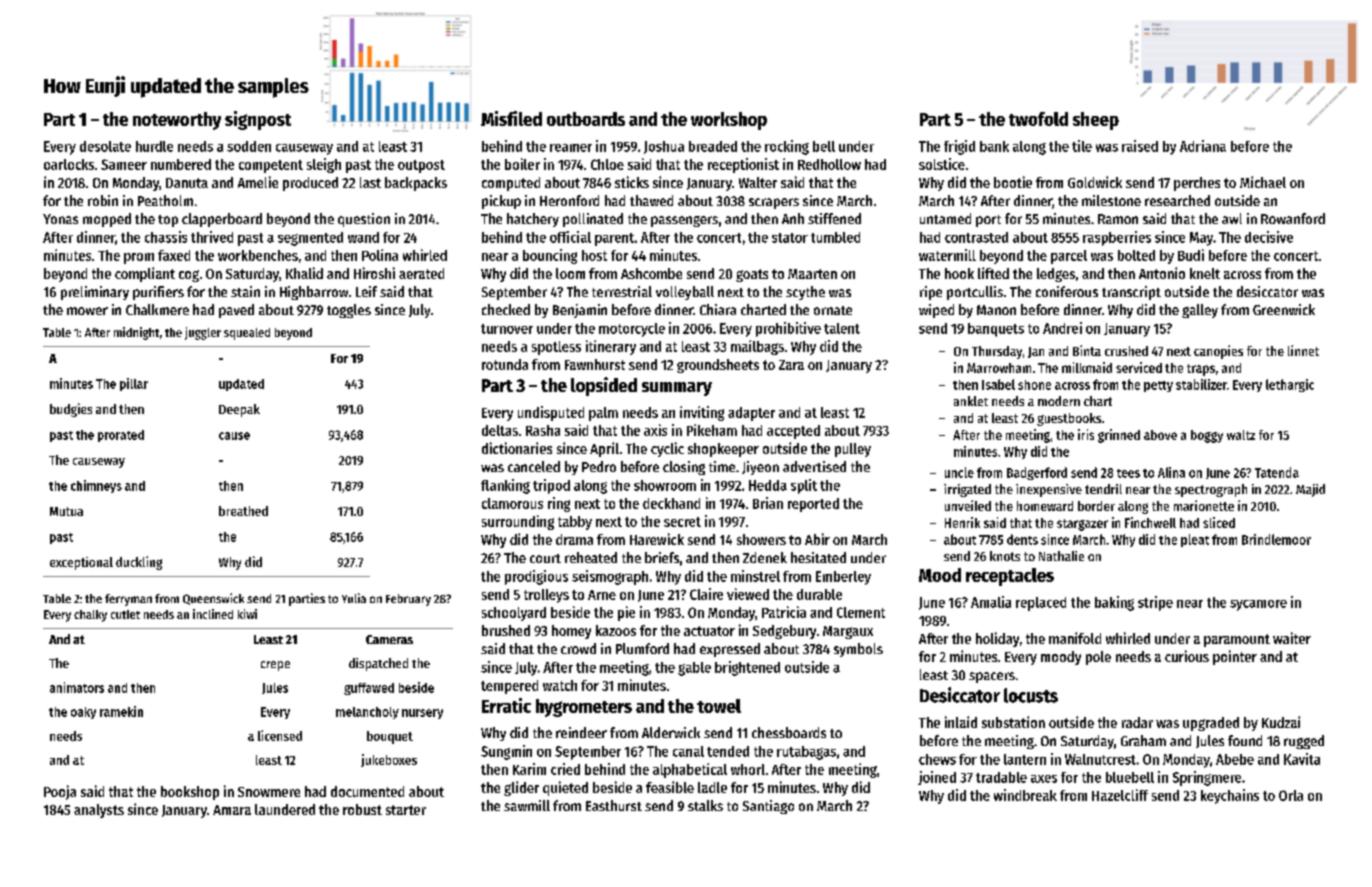 The image size is (1372, 887). I want to click on axis, so click(655, 430).
